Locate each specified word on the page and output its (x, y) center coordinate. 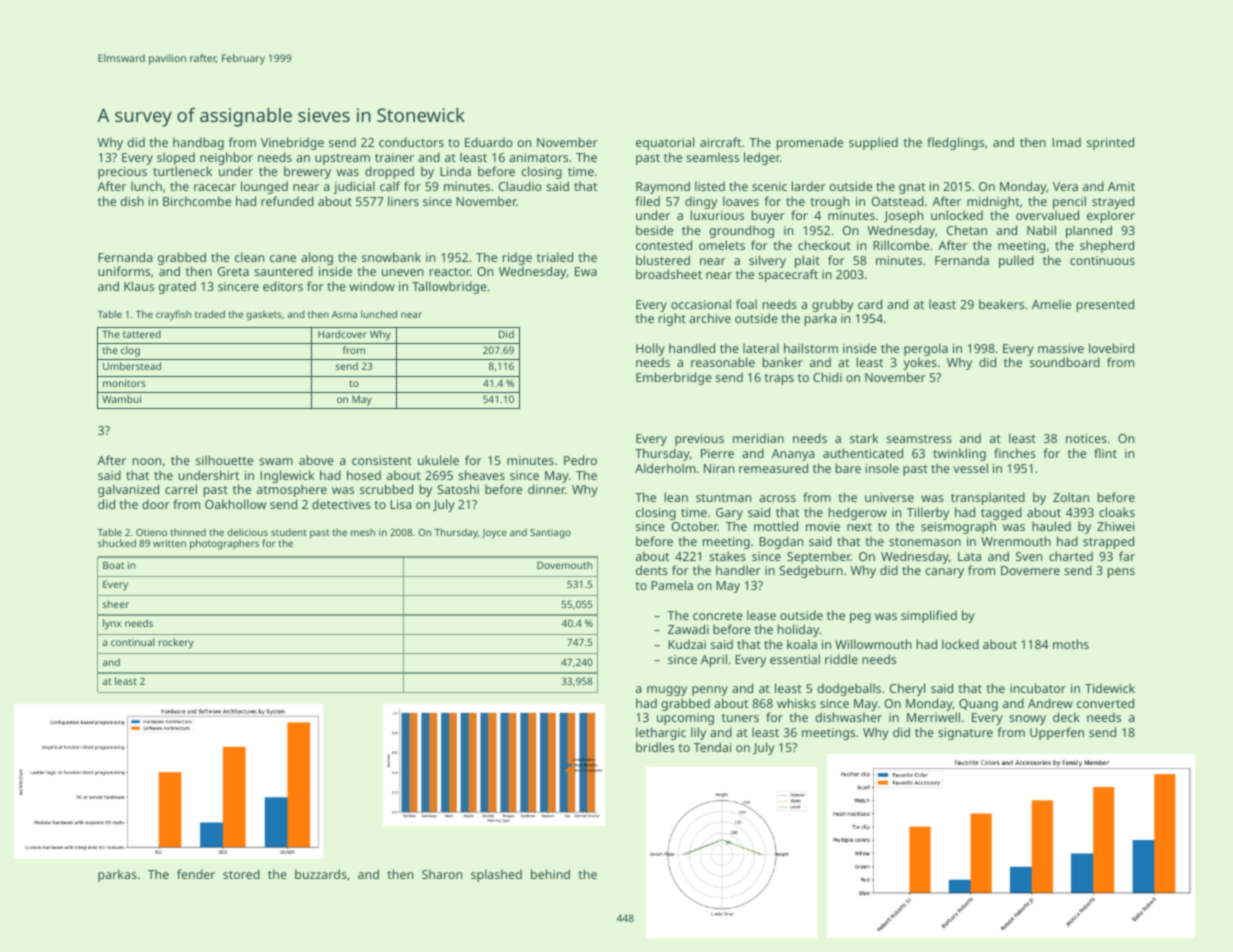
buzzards (321, 874)
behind (550, 874)
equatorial (665, 143)
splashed (496, 875)
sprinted (1110, 143)
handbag (198, 143)
